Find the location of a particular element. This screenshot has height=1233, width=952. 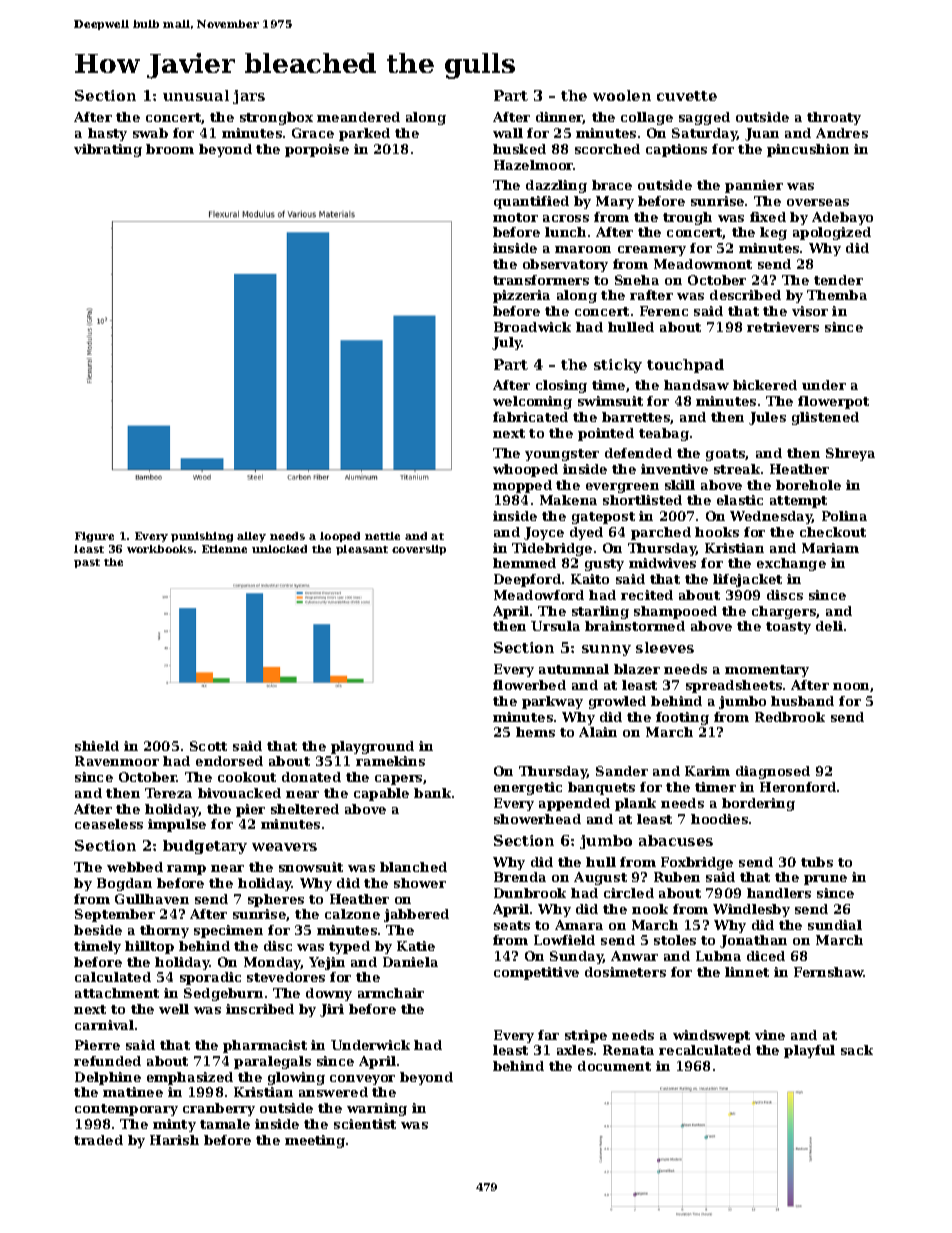

flowerbed is located at coordinates (529, 685).
